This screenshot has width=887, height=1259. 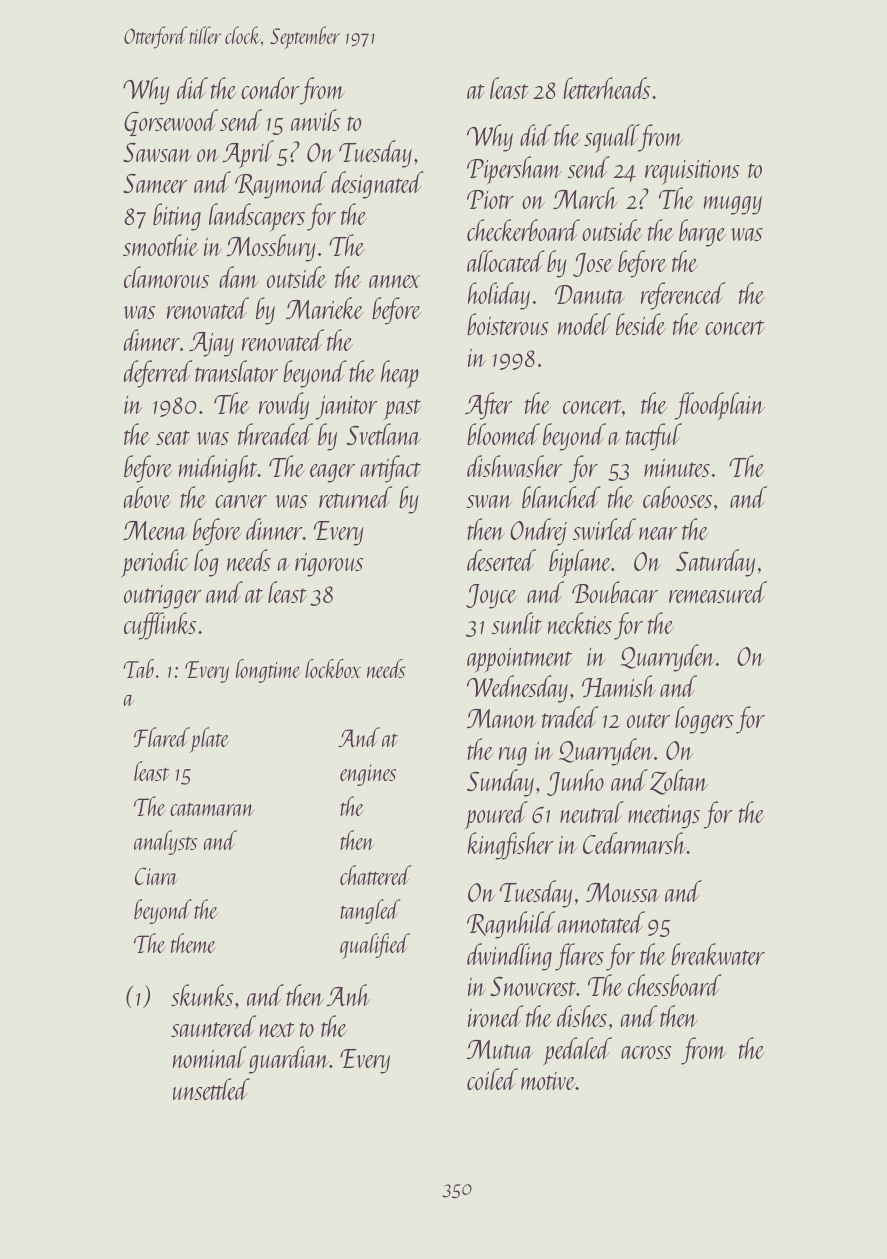 I want to click on Saturday, so click(x=715, y=563).
